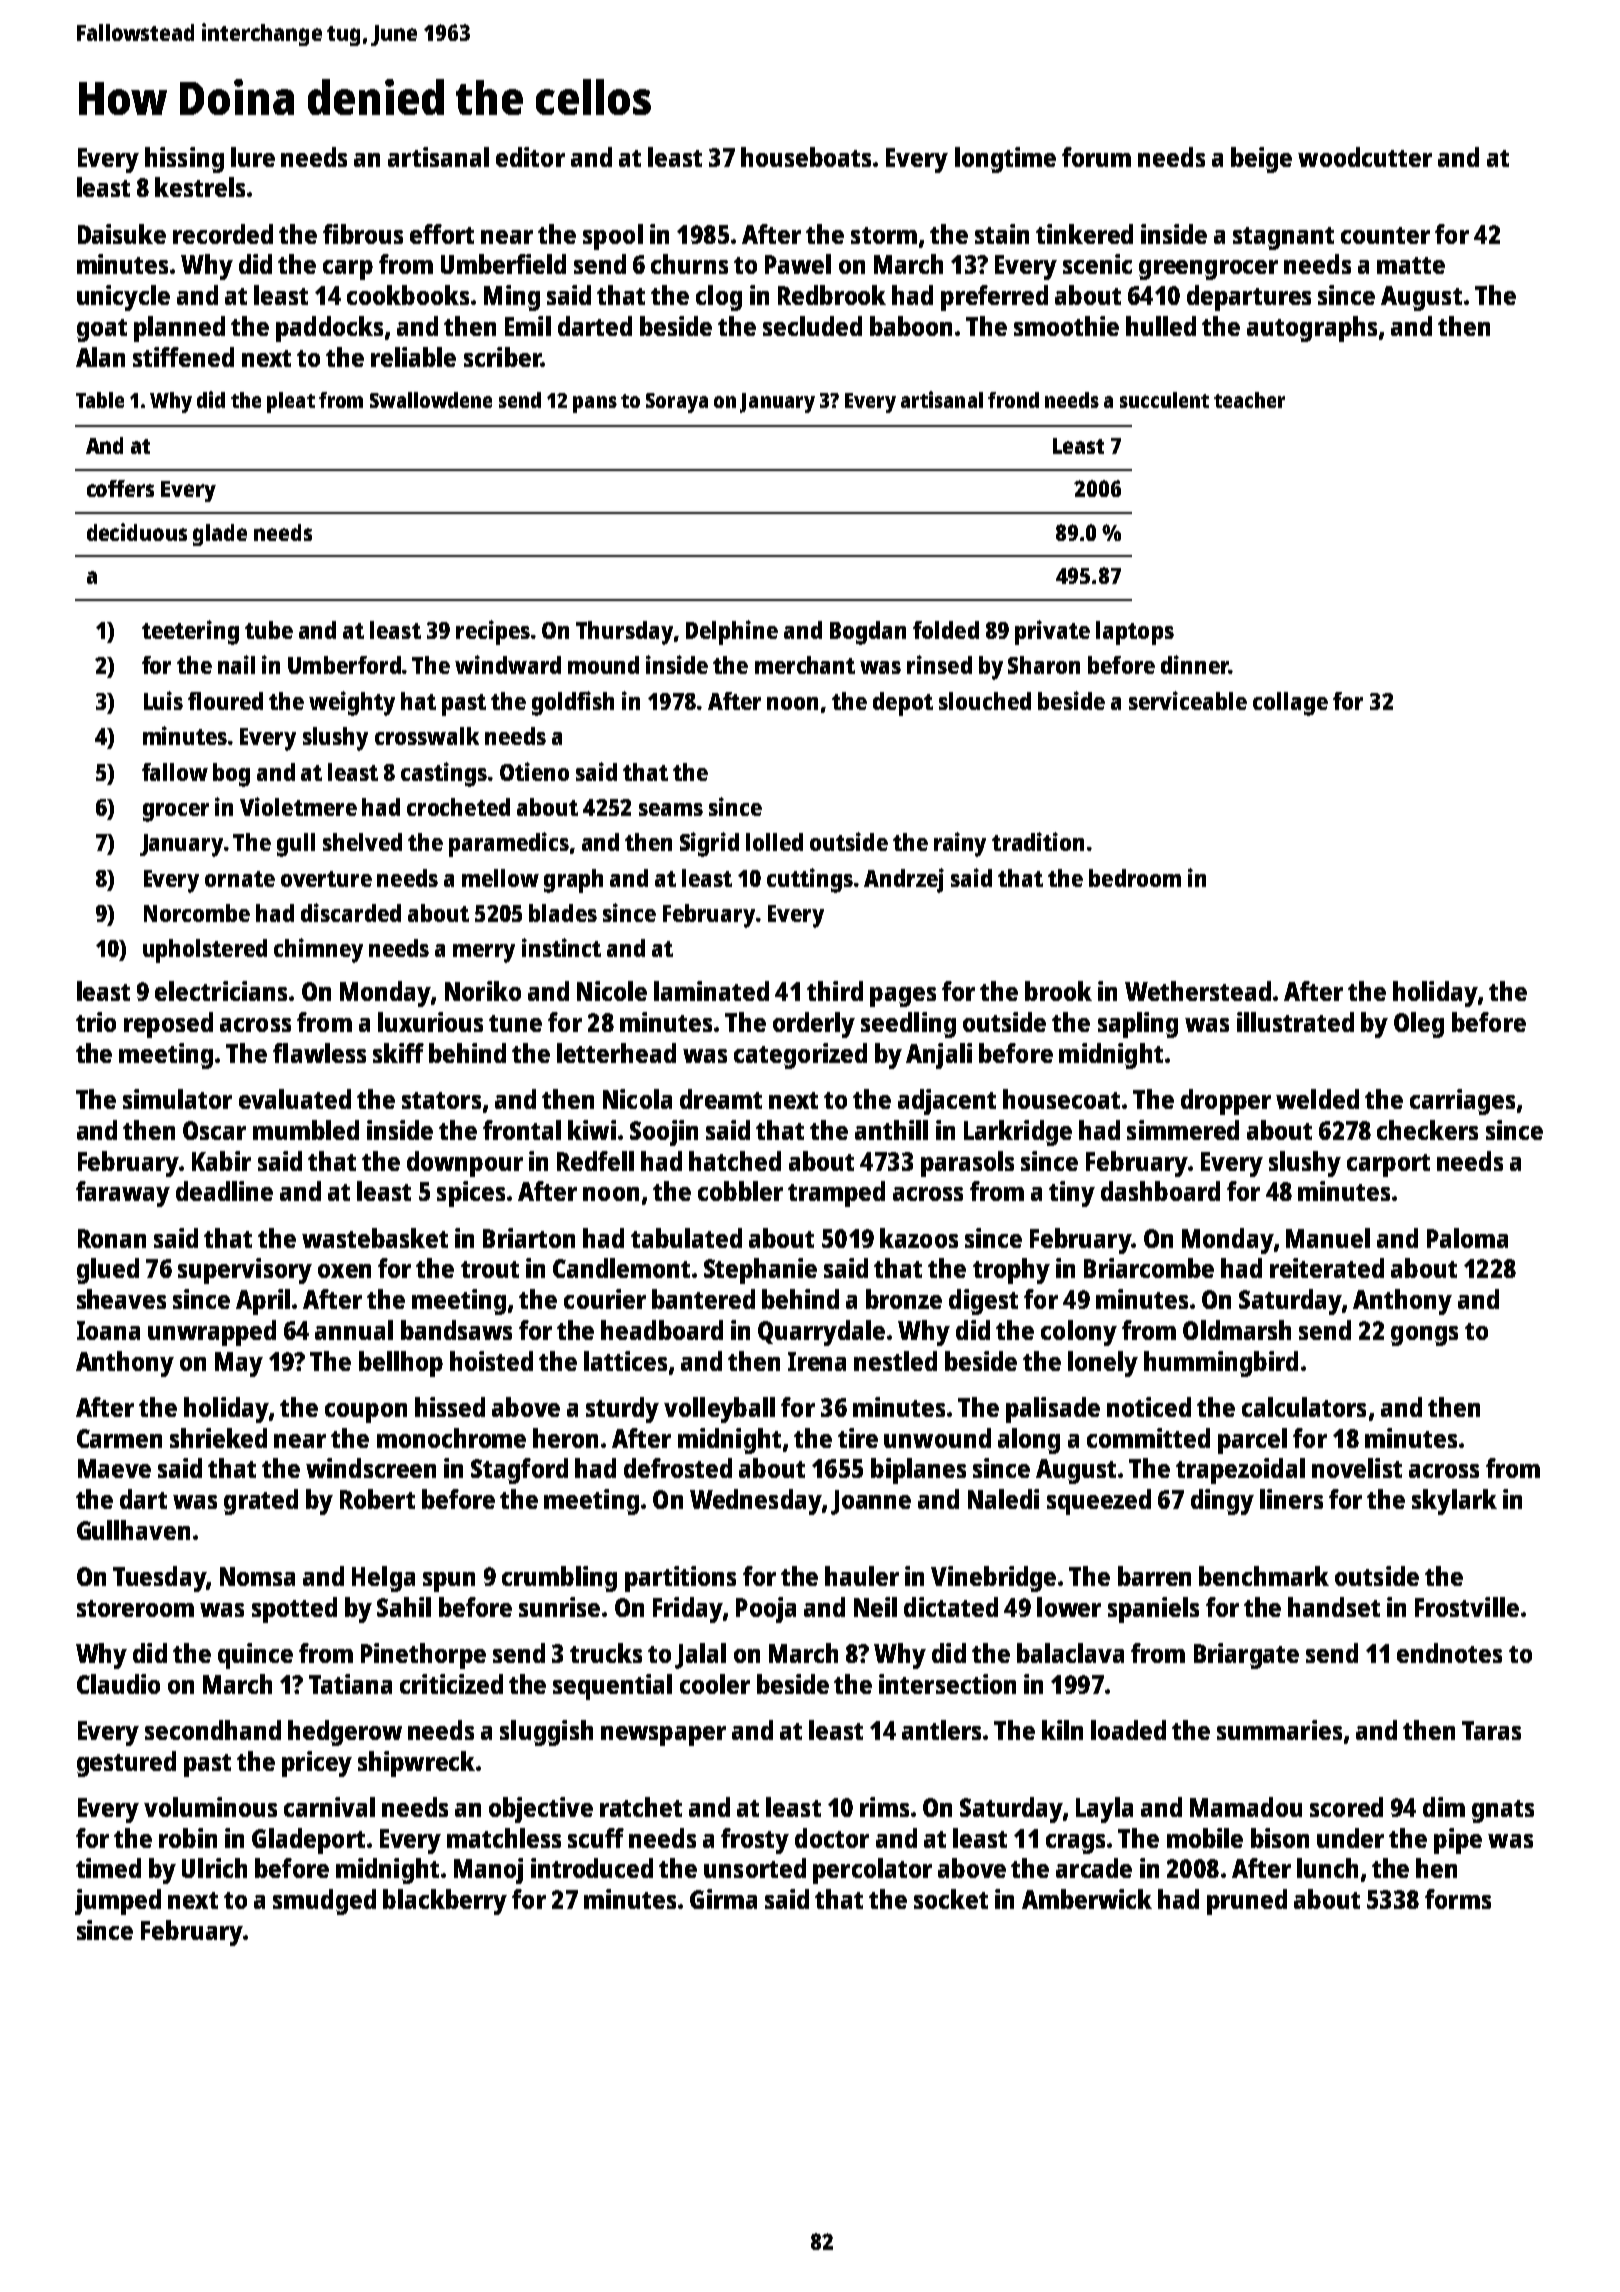 The width and height of the image is (1620, 2292). I want to click on laptops, so click(1135, 633).
